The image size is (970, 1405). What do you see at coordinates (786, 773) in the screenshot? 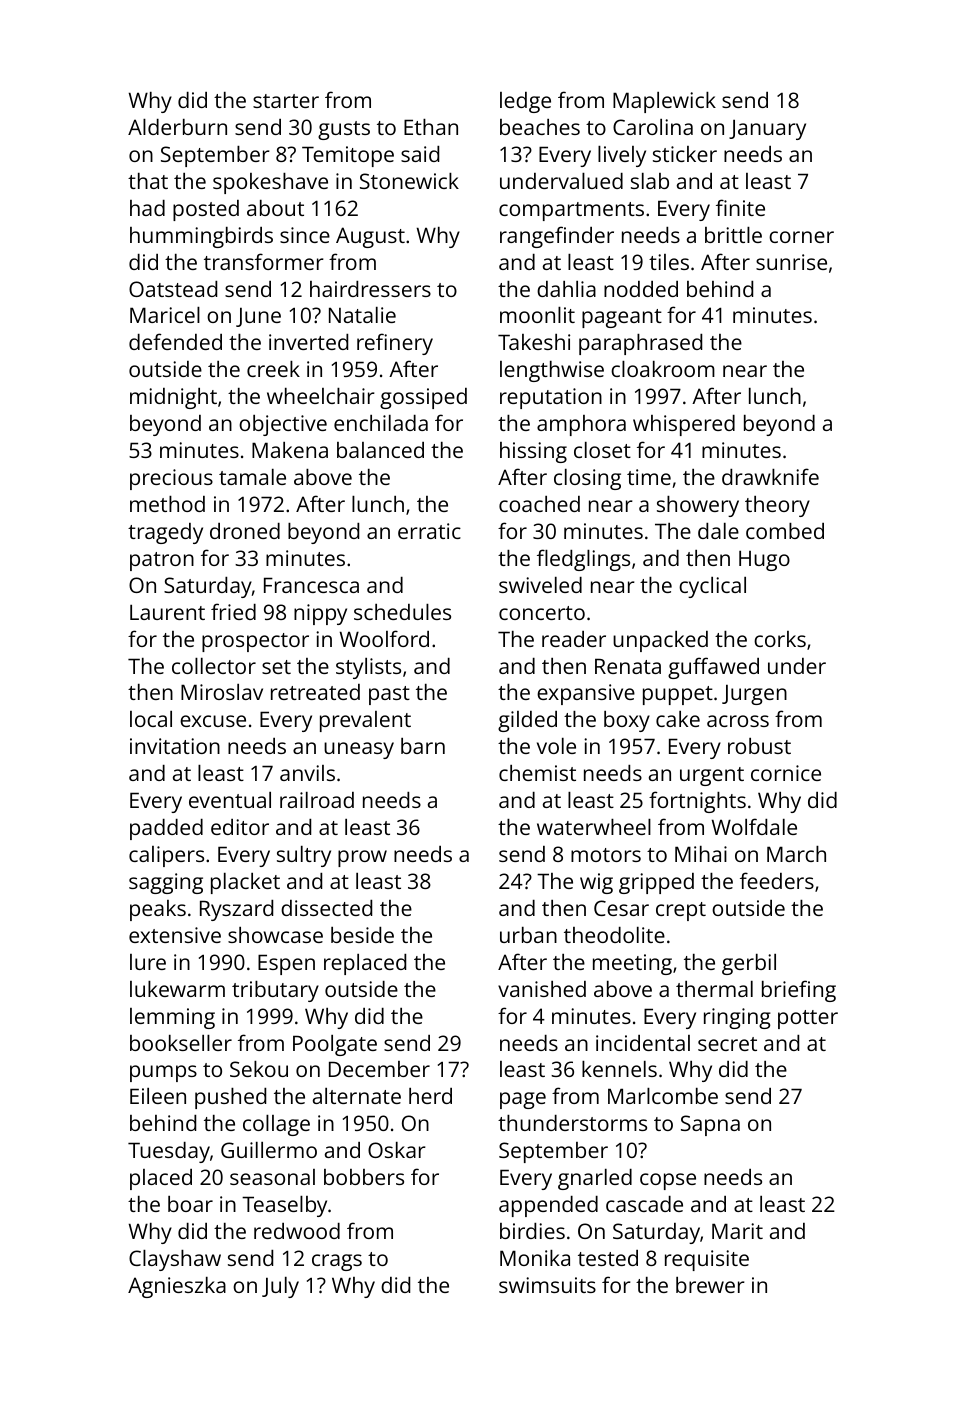
I see `cornice` at bounding box center [786, 773].
